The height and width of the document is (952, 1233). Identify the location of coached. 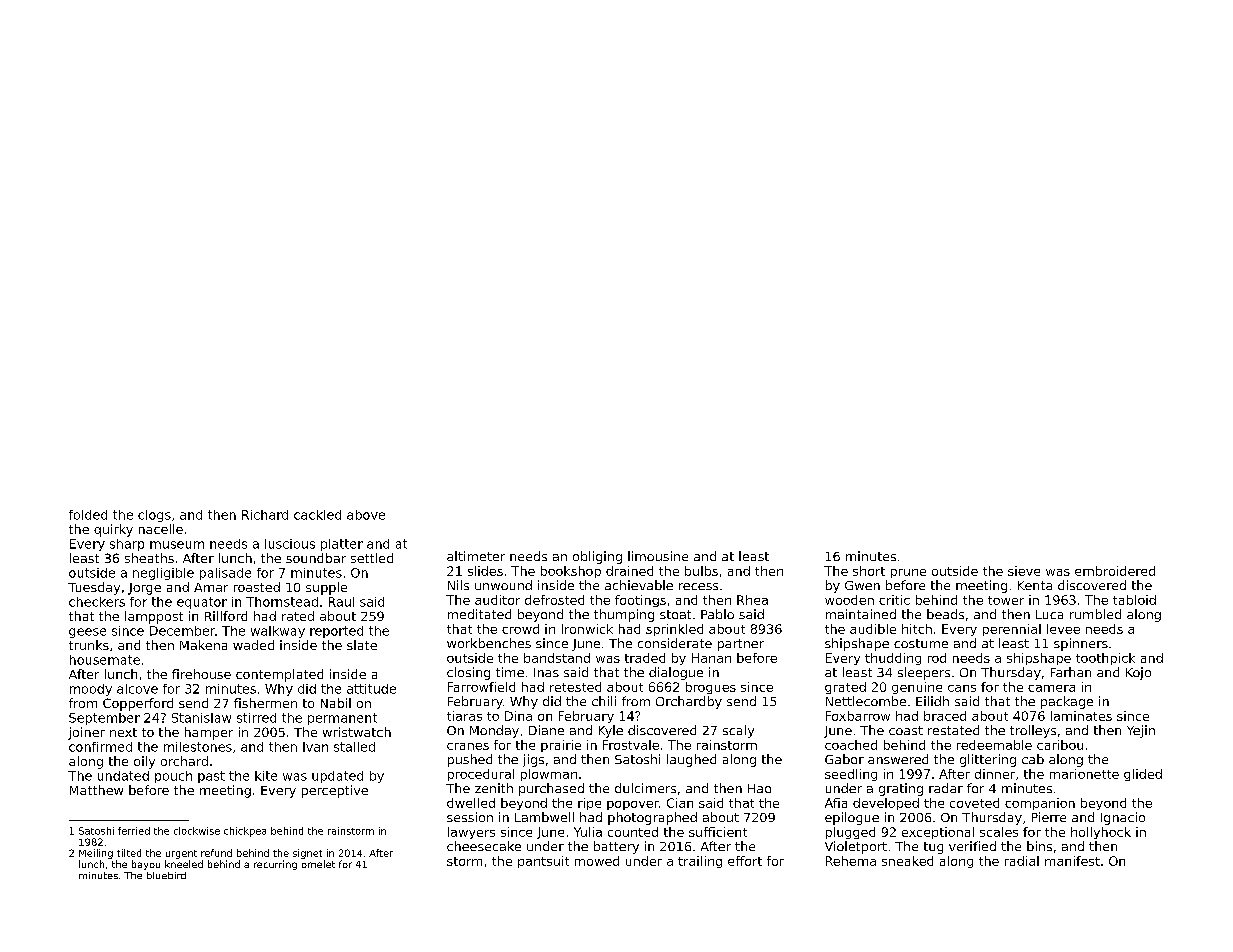
(851, 745).
